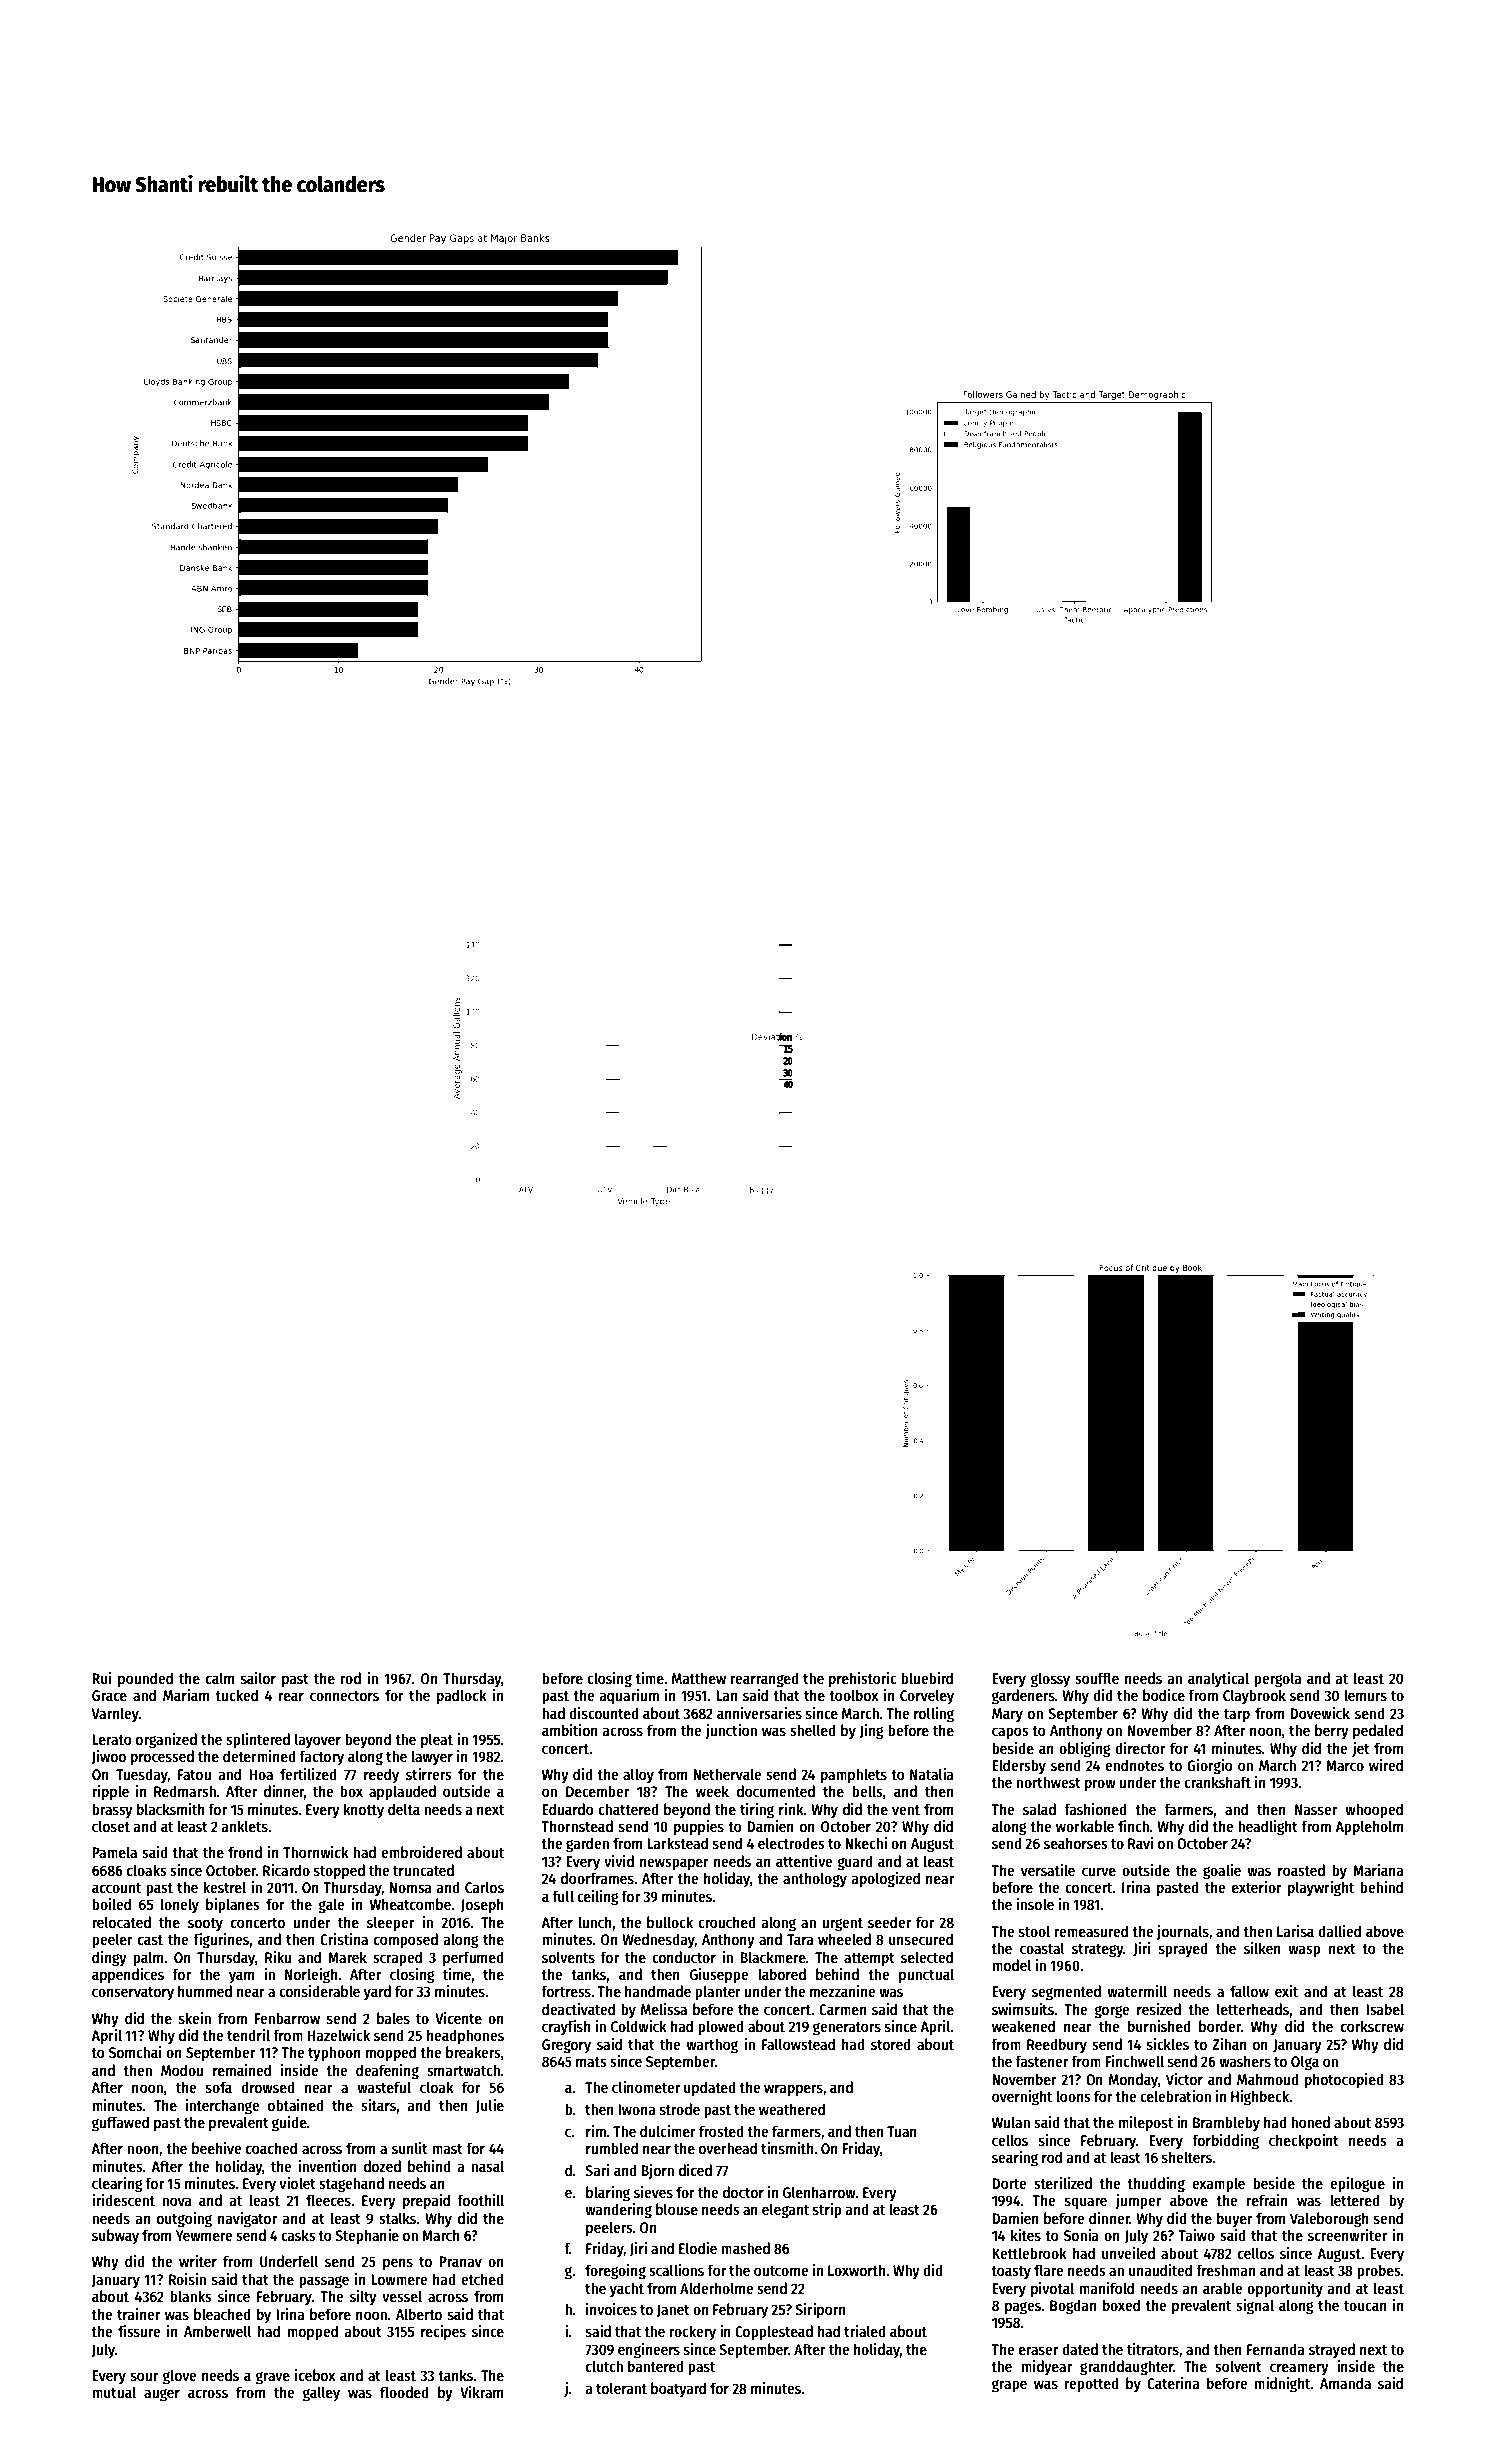 The width and height of the document is (1496, 2464). Describe the element at coordinates (793, 2090) in the document. I see `wrappers` at that location.
